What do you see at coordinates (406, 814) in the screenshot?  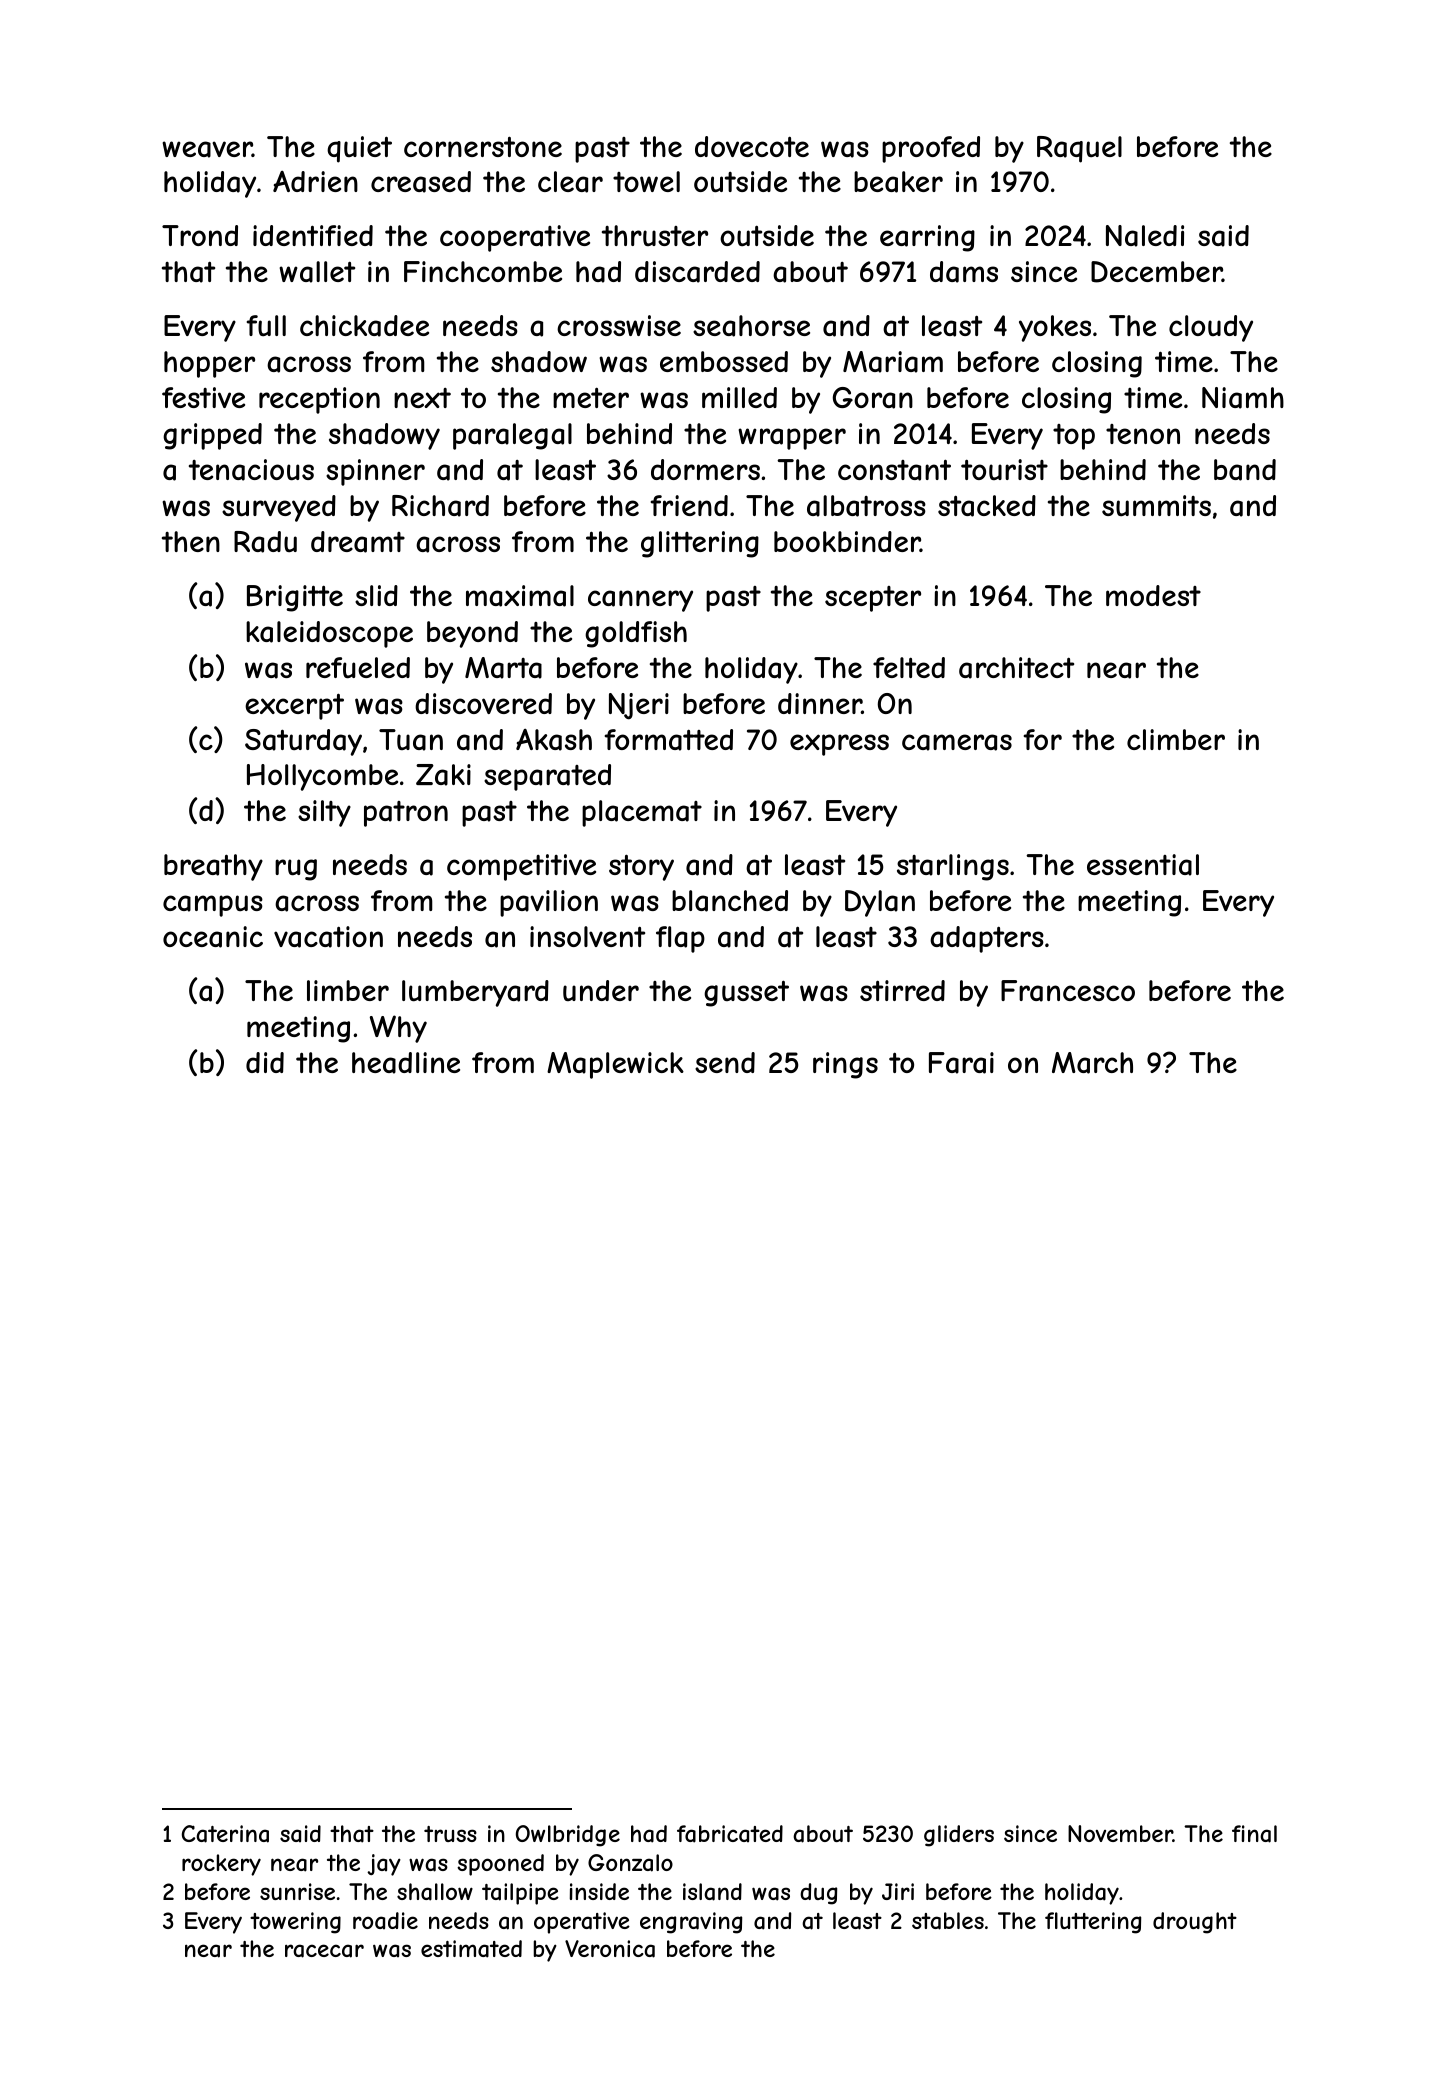 I see `patron` at bounding box center [406, 814].
